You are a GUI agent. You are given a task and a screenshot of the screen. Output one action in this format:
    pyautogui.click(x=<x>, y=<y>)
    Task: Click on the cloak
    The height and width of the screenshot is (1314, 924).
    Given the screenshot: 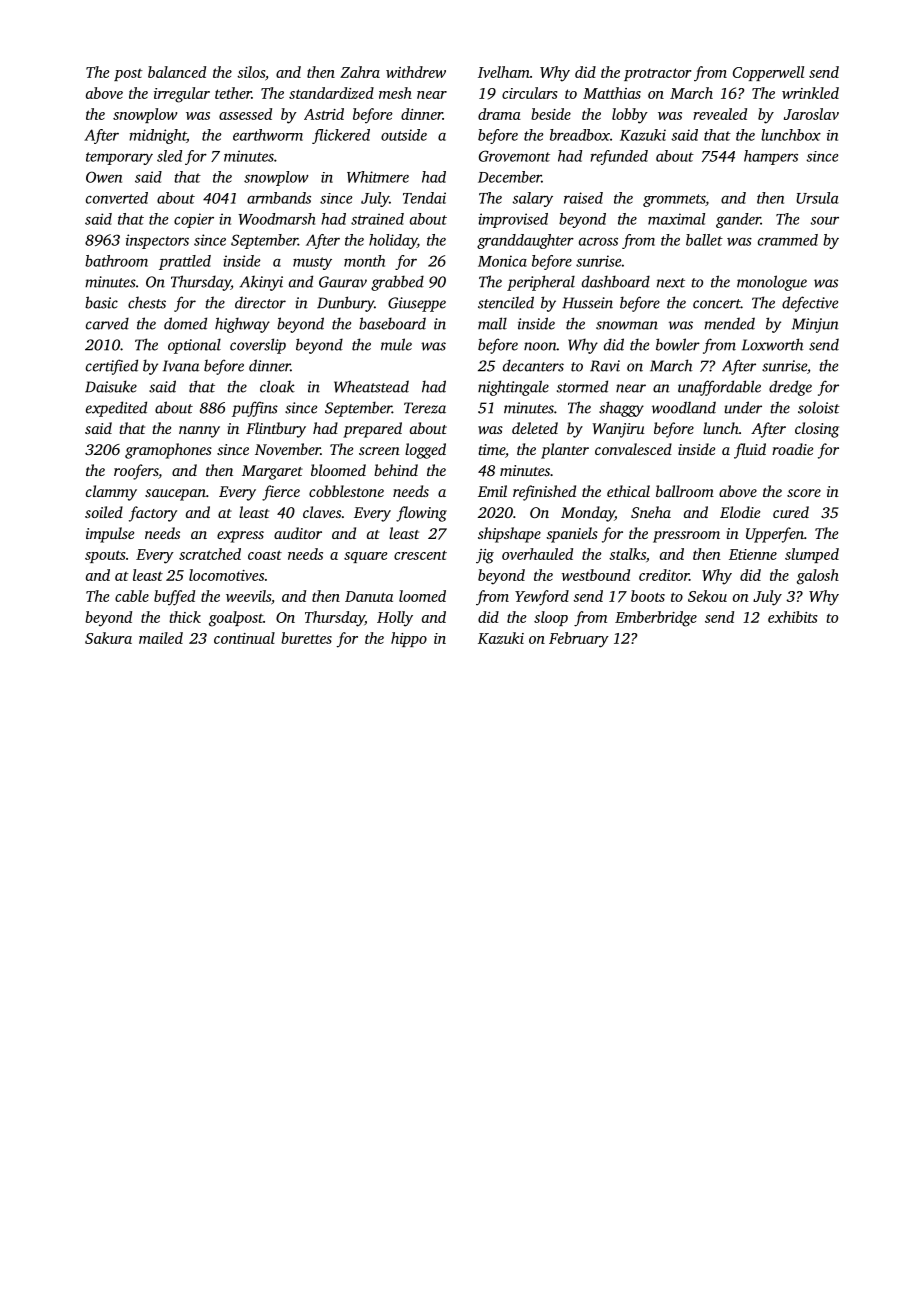 What is the action you would take?
    pyautogui.click(x=277, y=386)
